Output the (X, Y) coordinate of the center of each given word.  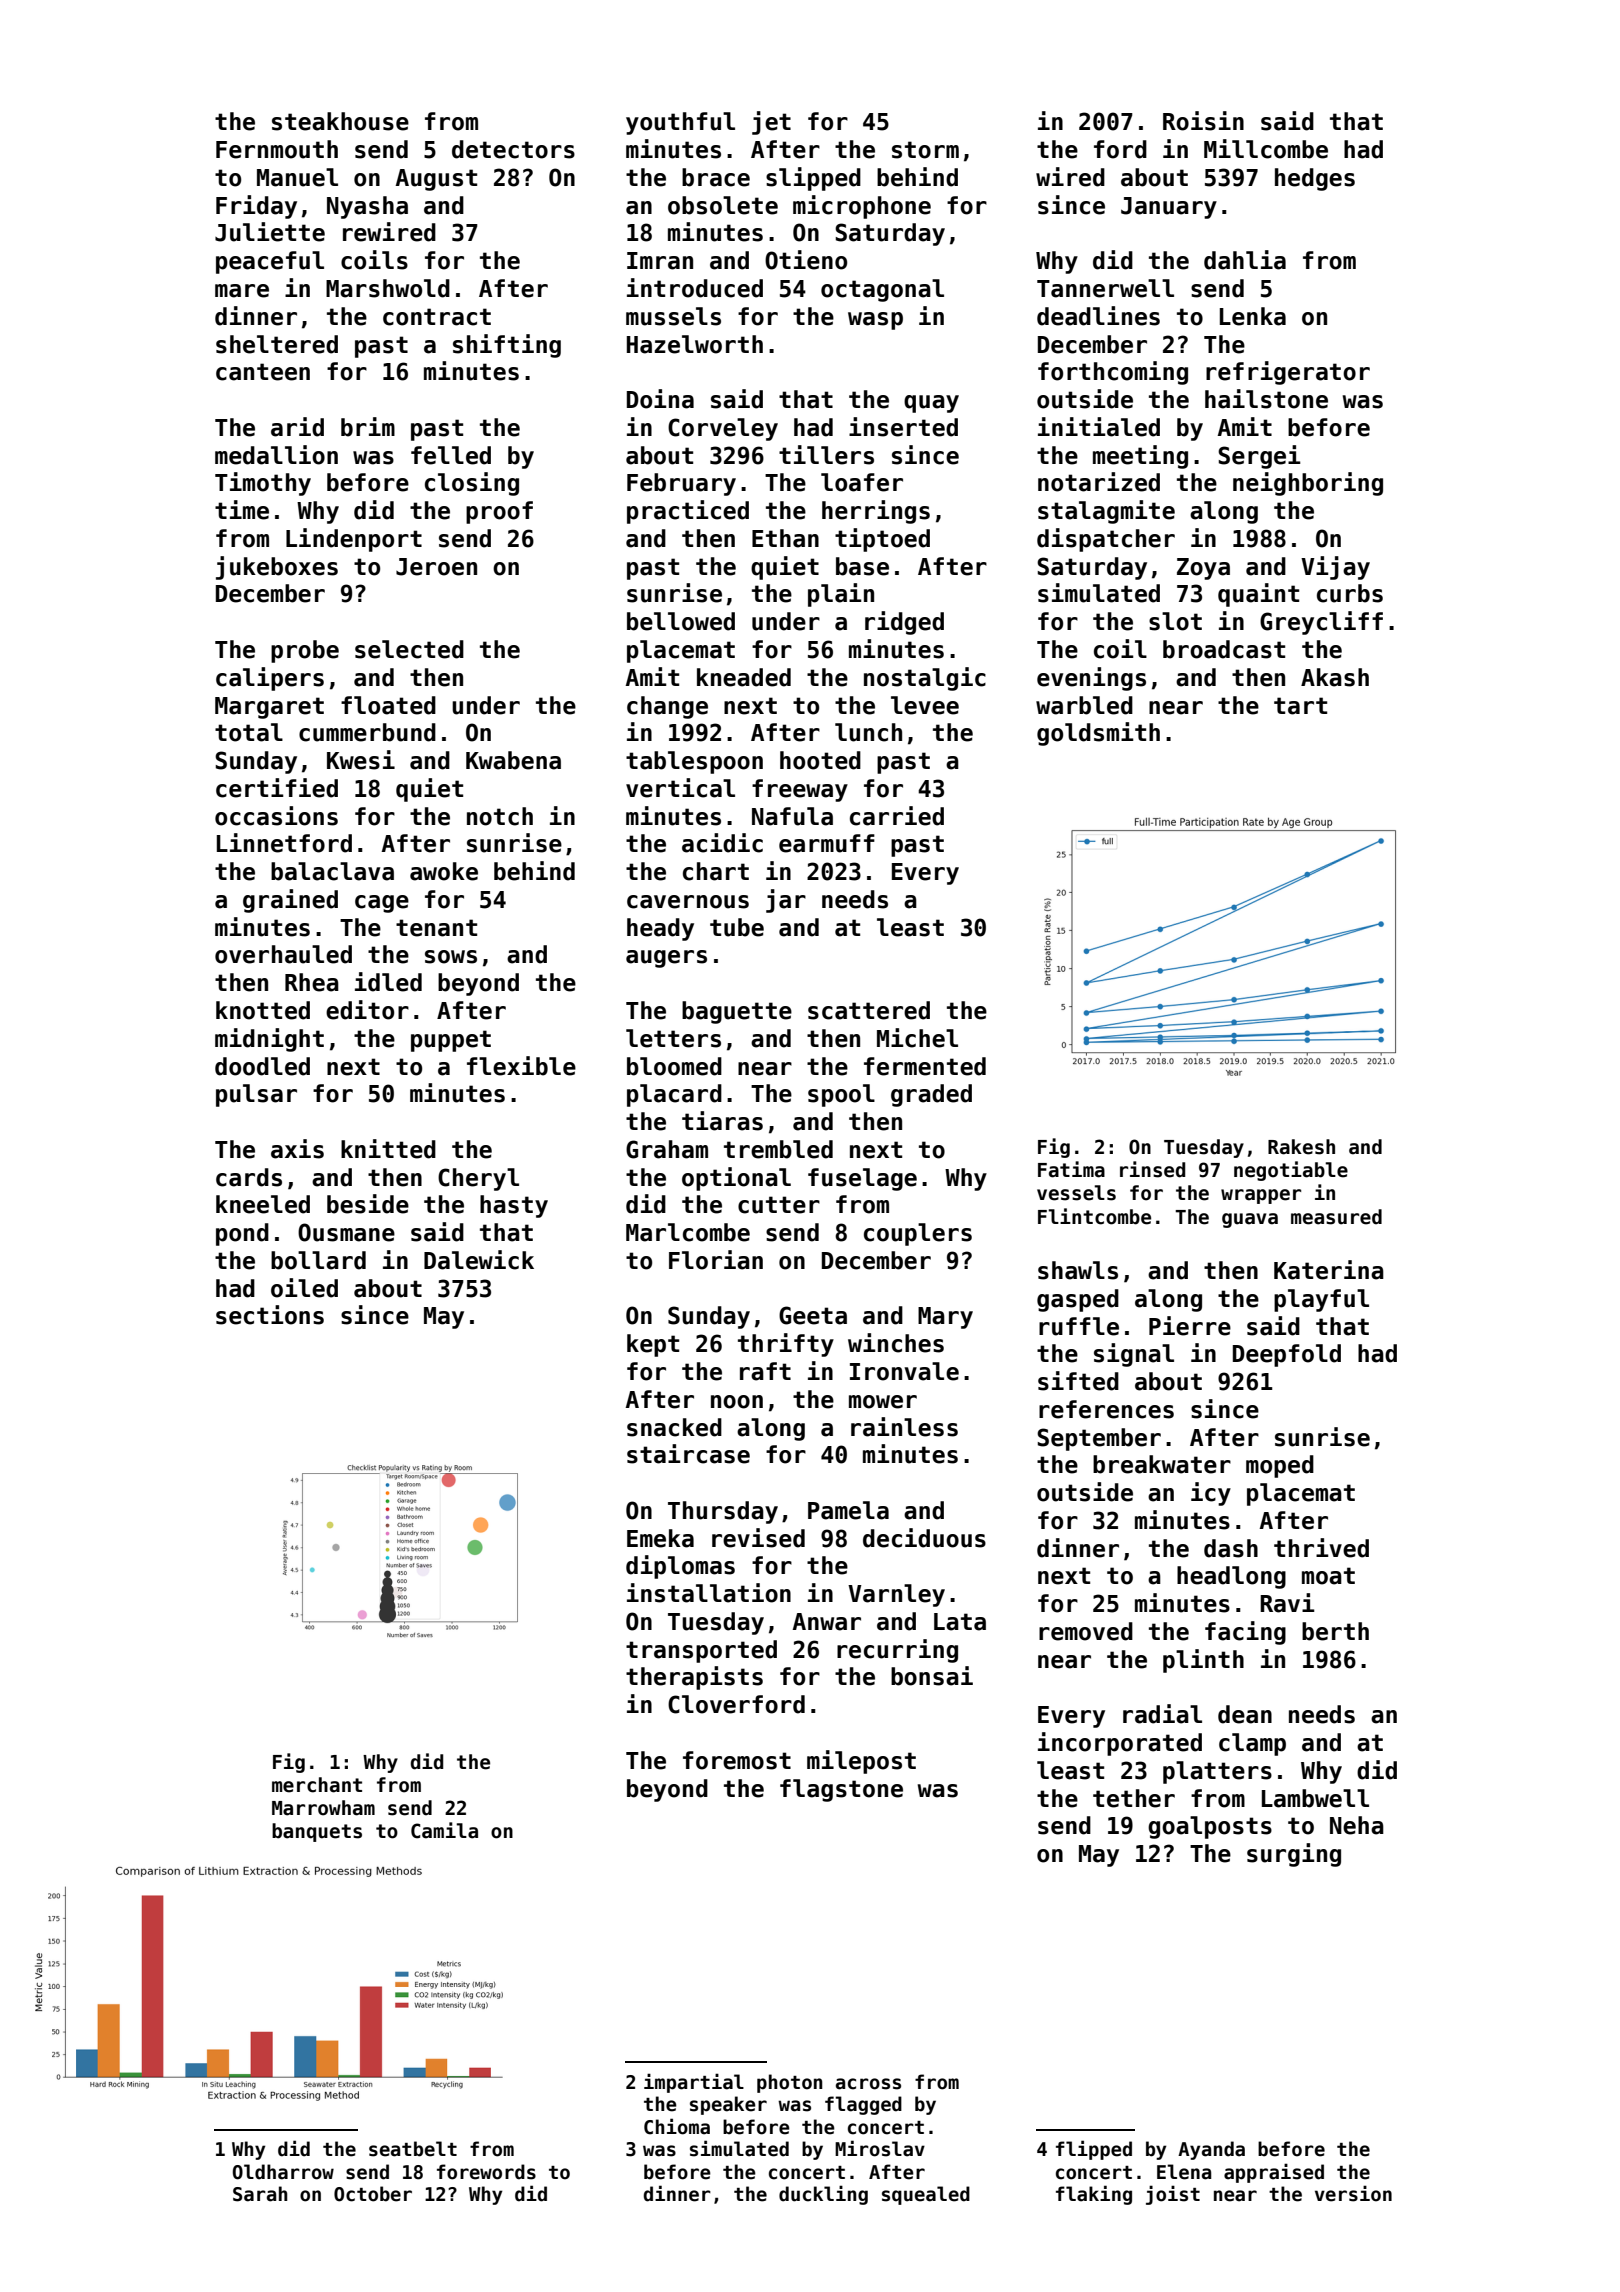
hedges (1315, 179)
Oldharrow (283, 2172)
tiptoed (882, 540)
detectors (513, 149)
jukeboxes (277, 568)
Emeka (660, 1538)
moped (1280, 1466)
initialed (1099, 427)
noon (737, 1402)
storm (925, 150)
